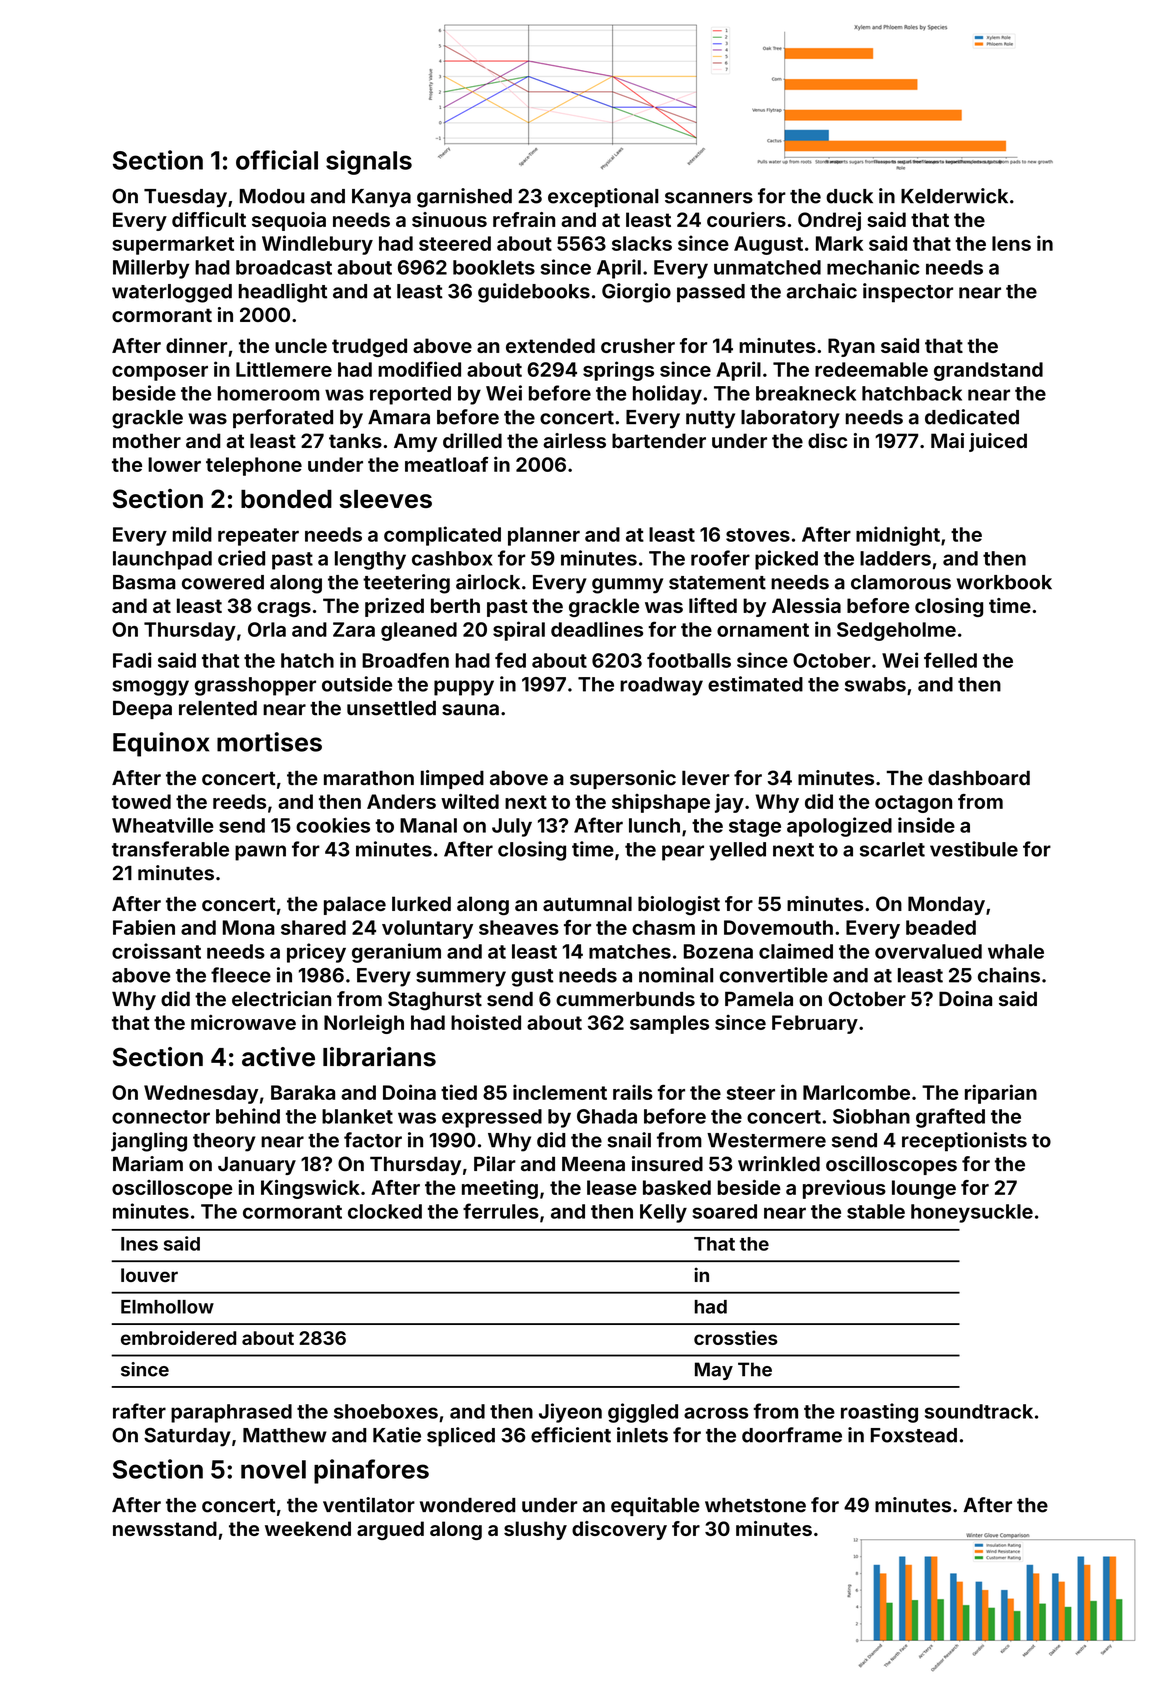  I want to click on guidebooks, so click(534, 293).
